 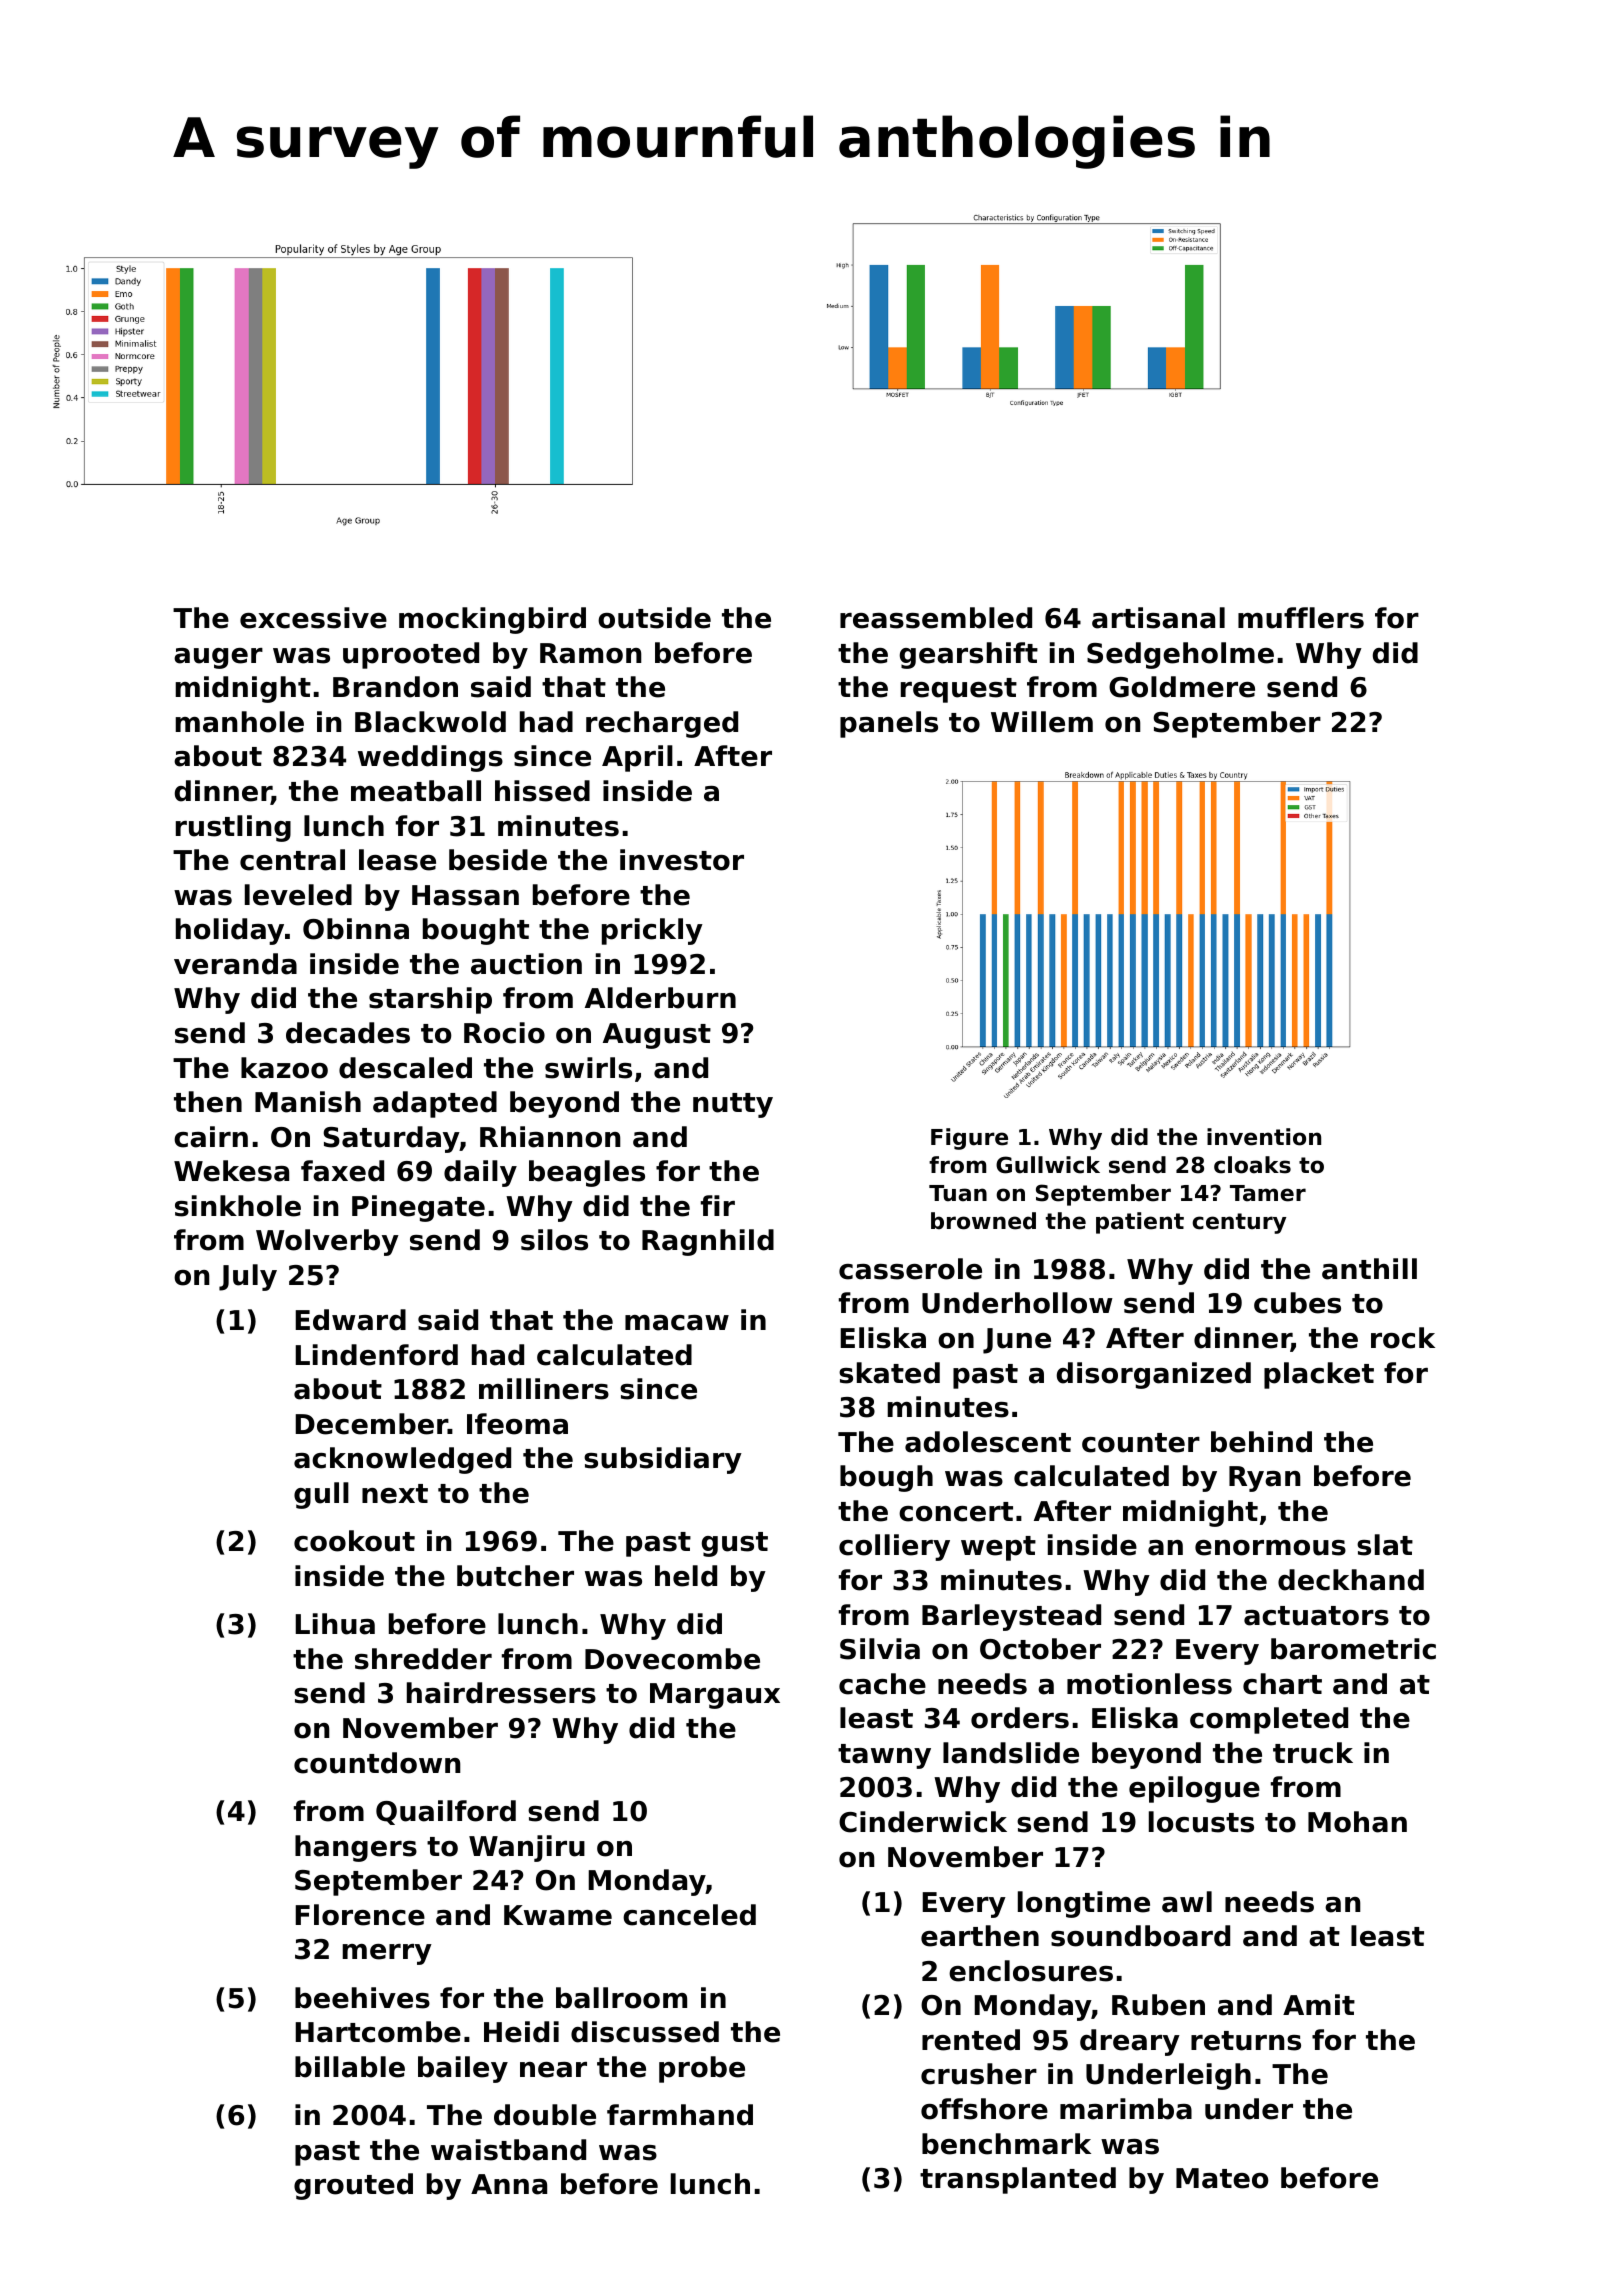 What do you see at coordinates (936, 618) in the image?
I see `reassembled` at bounding box center [936, 618].
